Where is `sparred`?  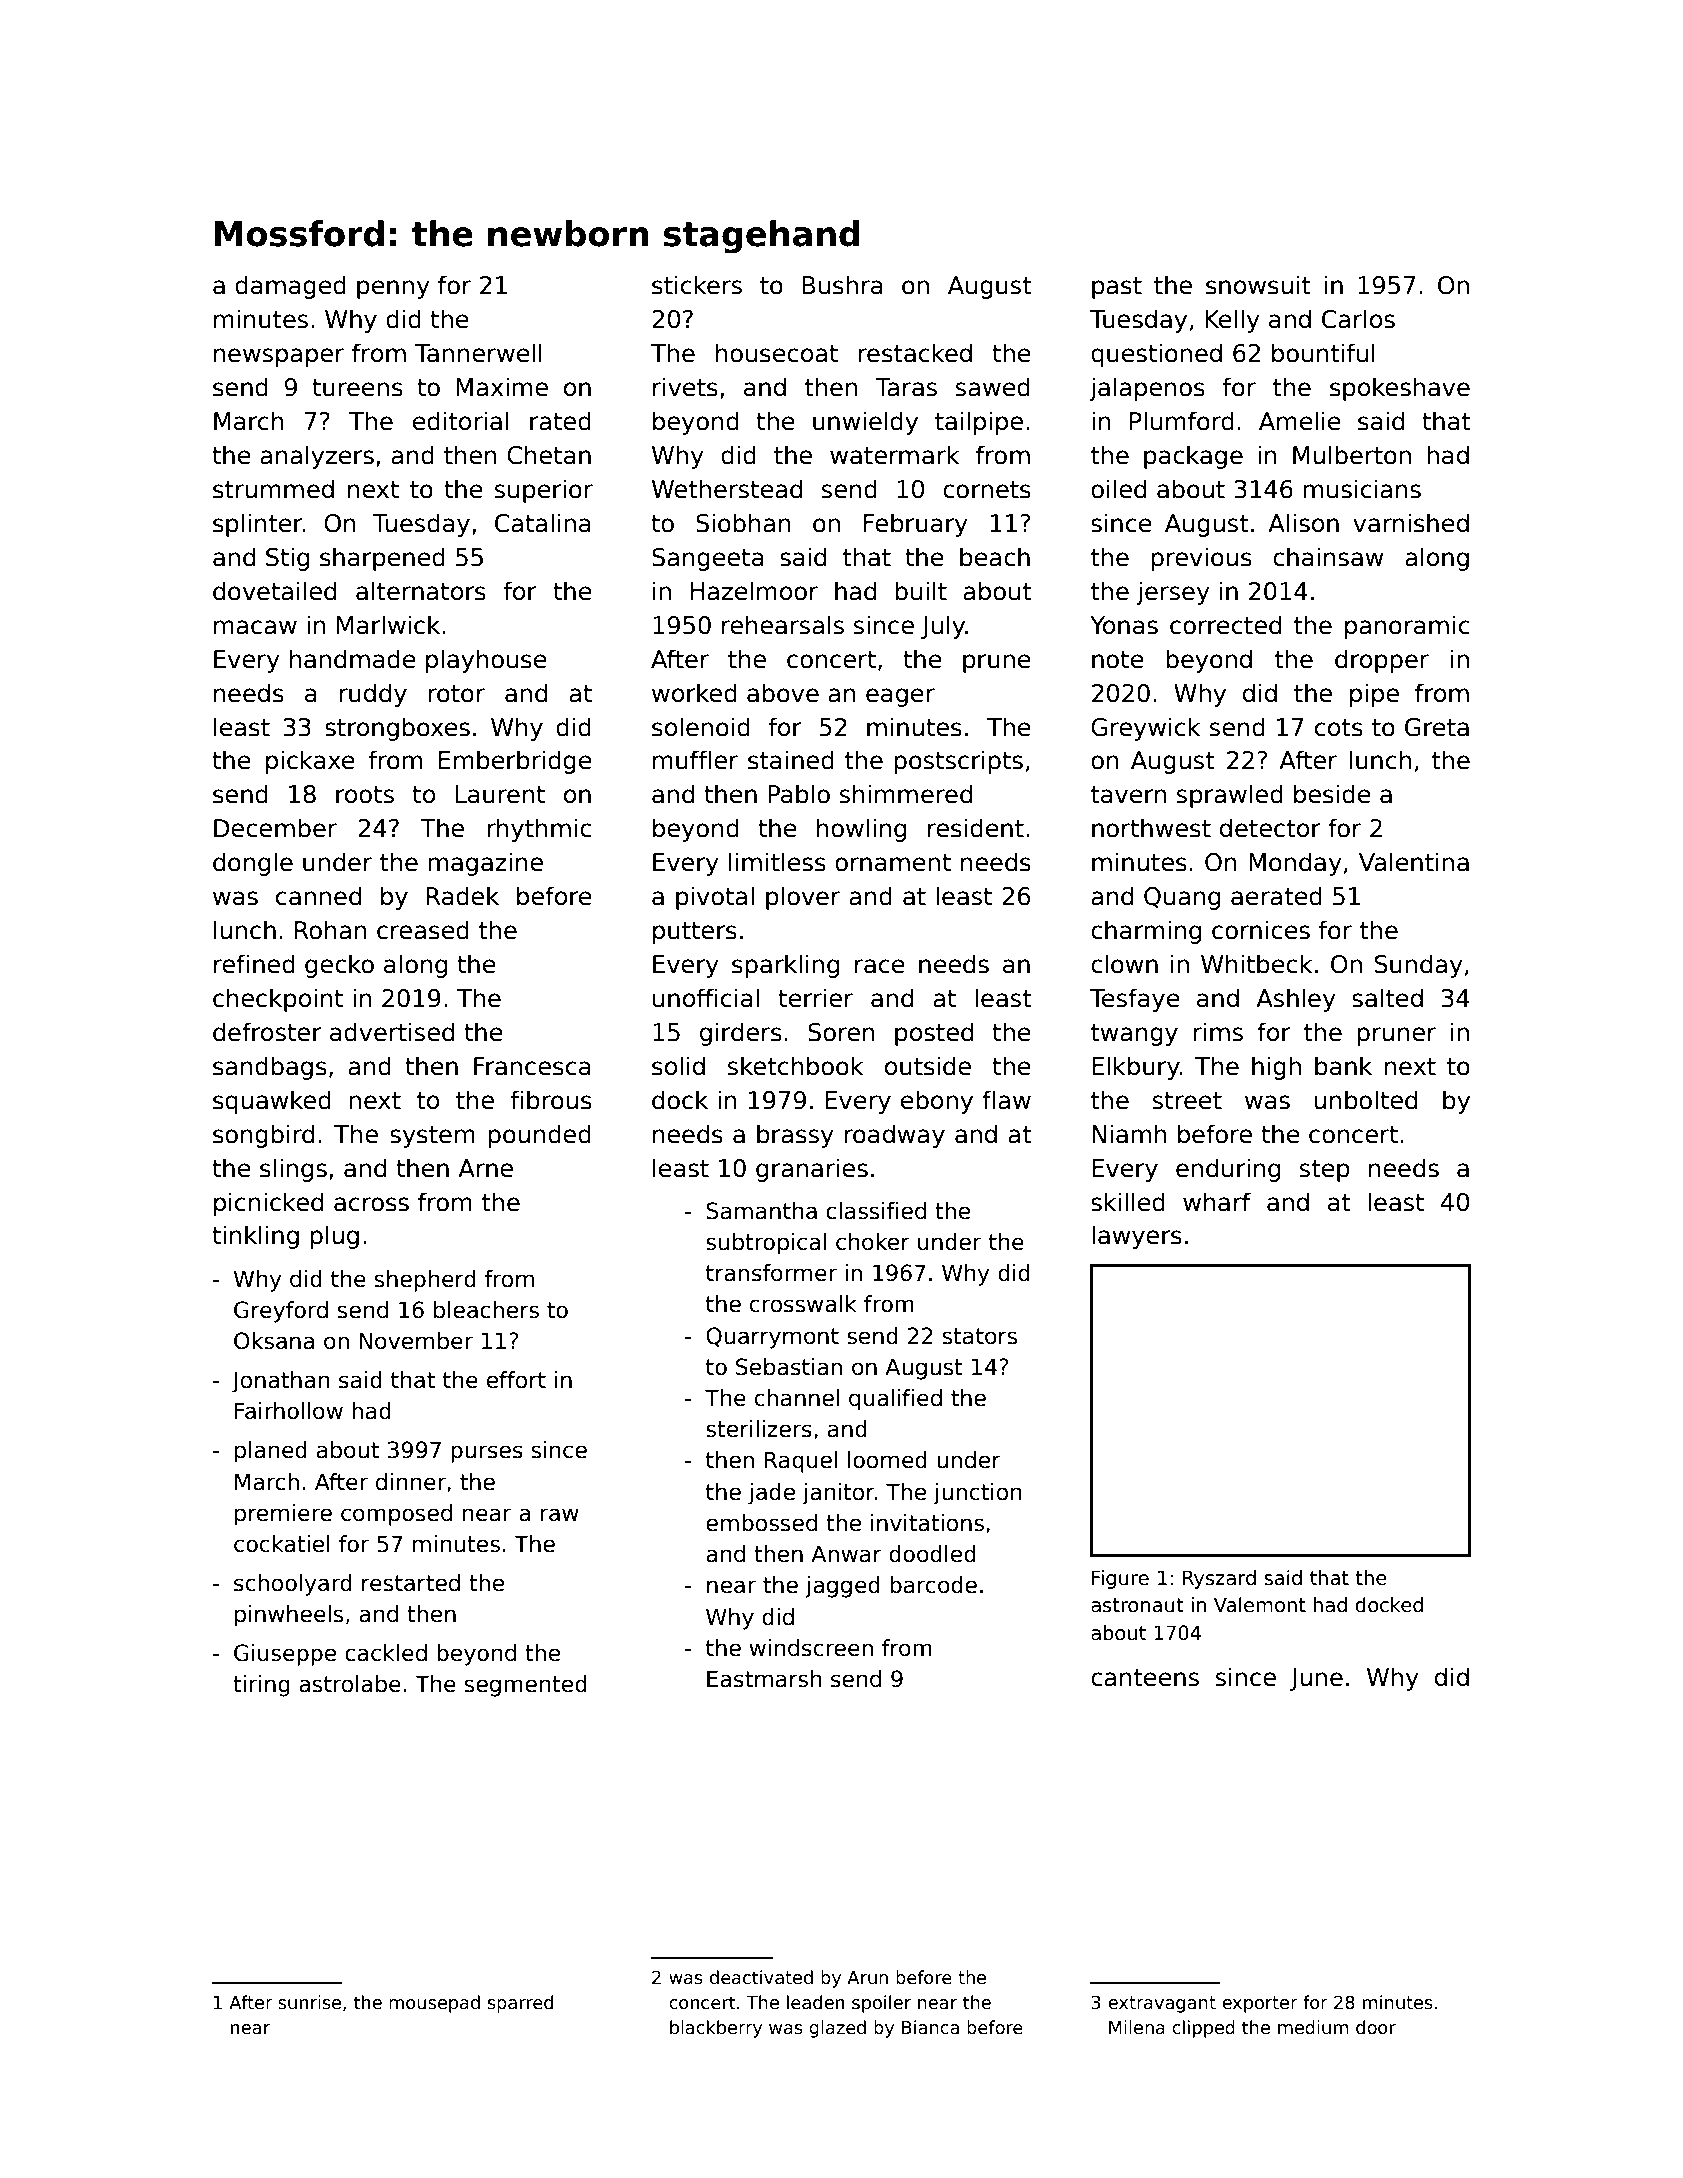 sparred is located at coordinates (520, 2004).
